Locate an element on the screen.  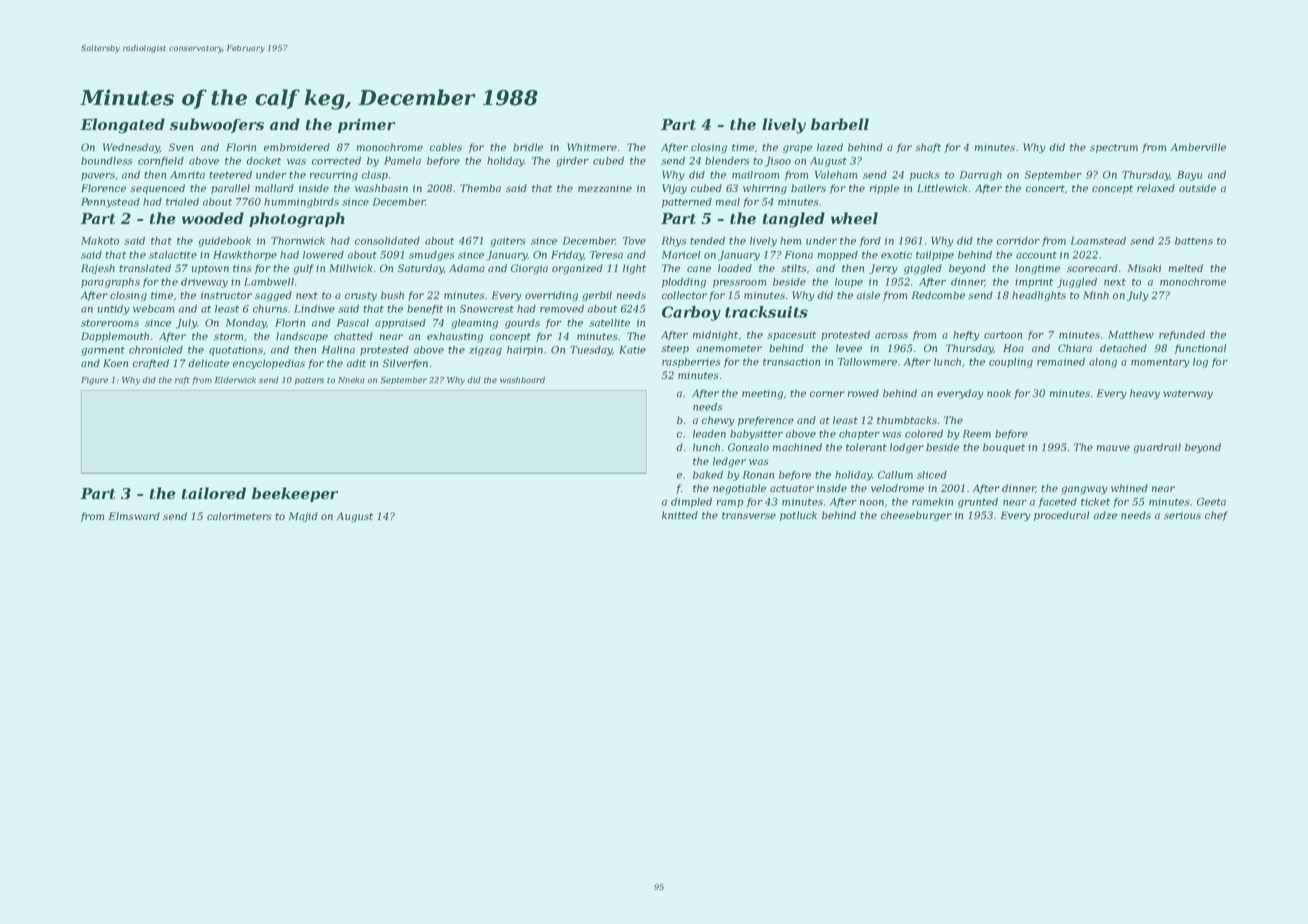
Florence is located at coordinates (103, 188).
